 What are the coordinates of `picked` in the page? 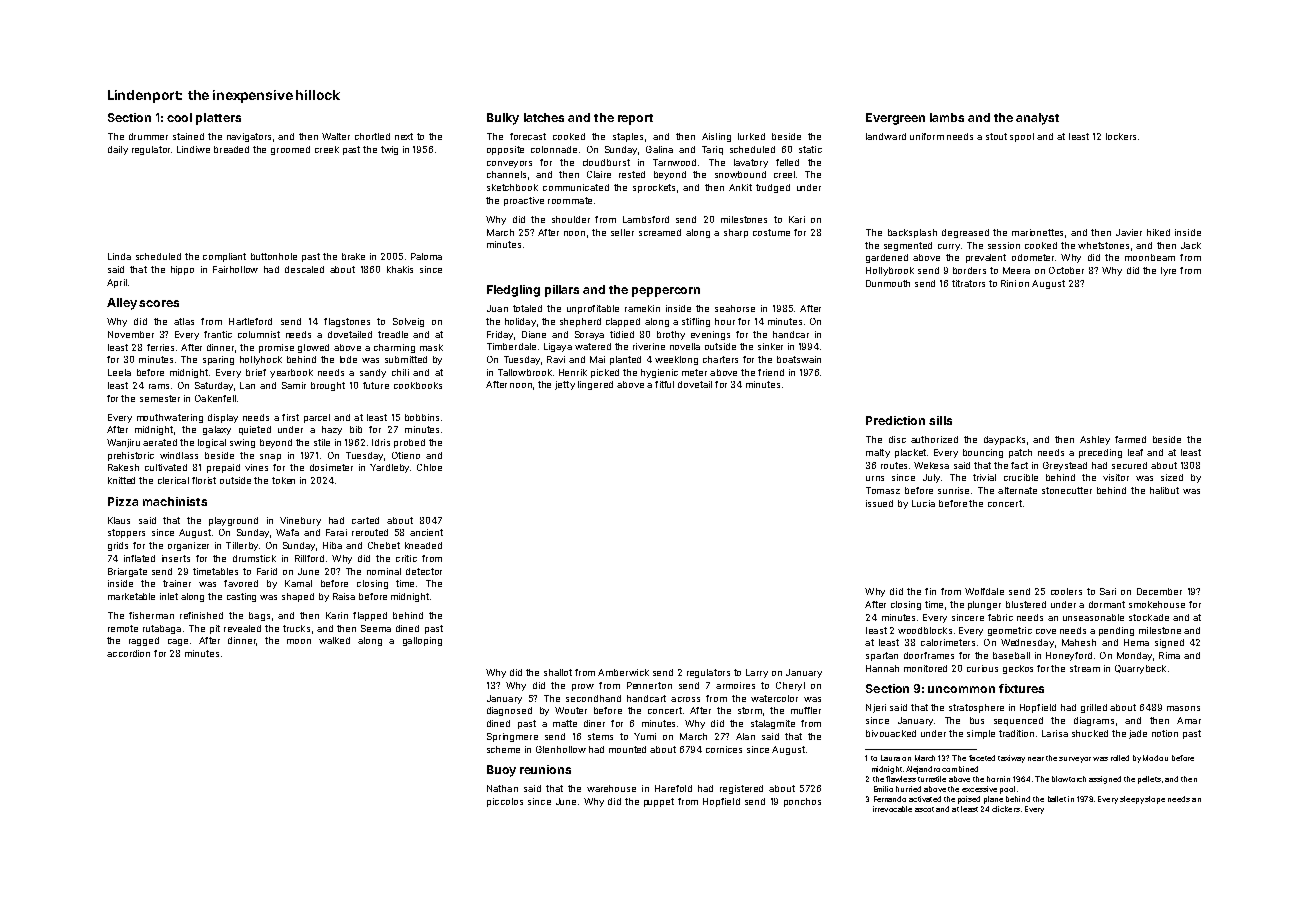 It's located at (605, 373).
